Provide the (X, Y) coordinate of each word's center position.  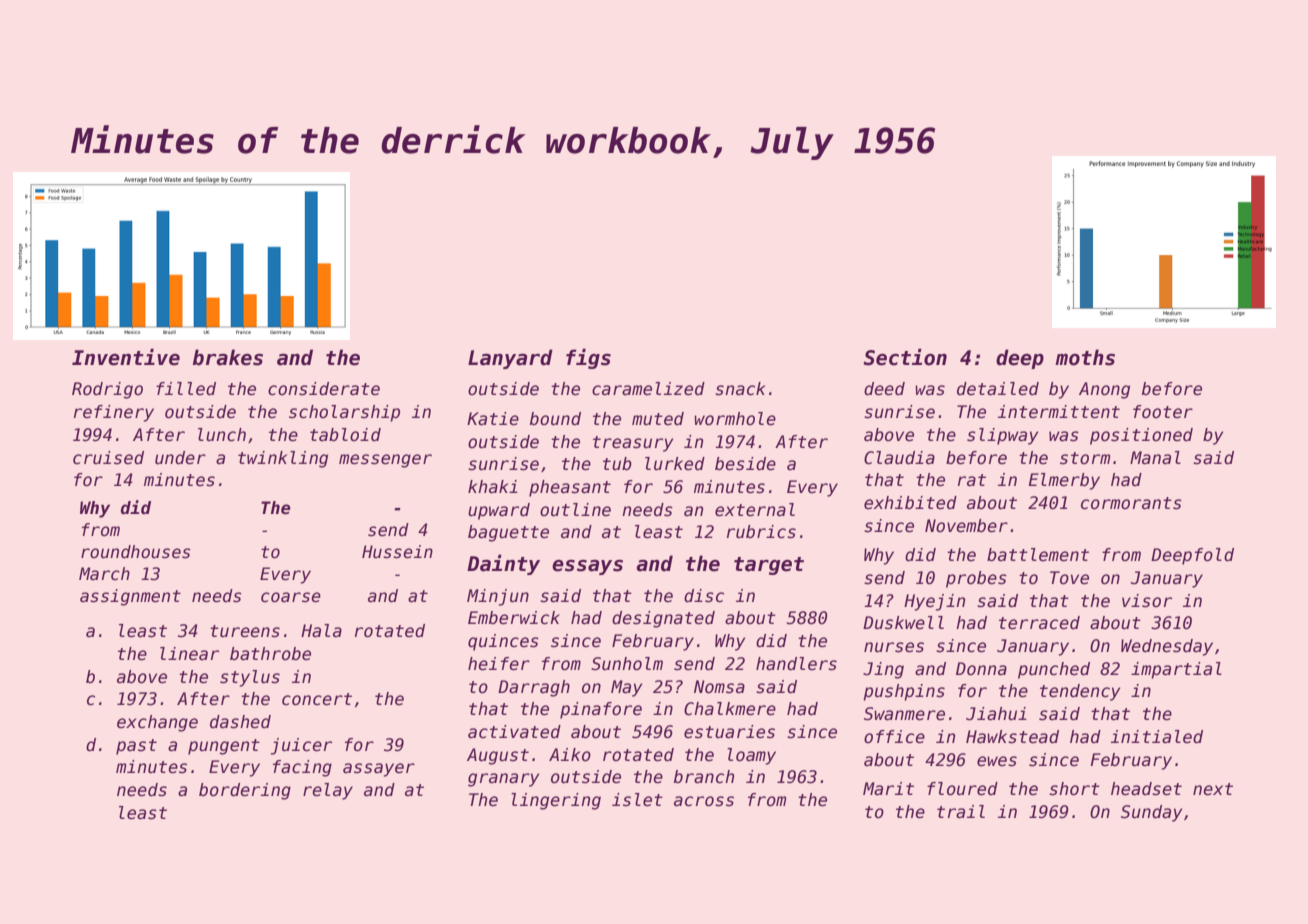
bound (555, 419)
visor (1147, 601)
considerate (324, 389)
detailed (998, 389)
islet (637, 800)
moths (1085, 357)
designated (663, 619)
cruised (108, 458)
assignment (130, 597)
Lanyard (510, 359)
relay (328, 791)
